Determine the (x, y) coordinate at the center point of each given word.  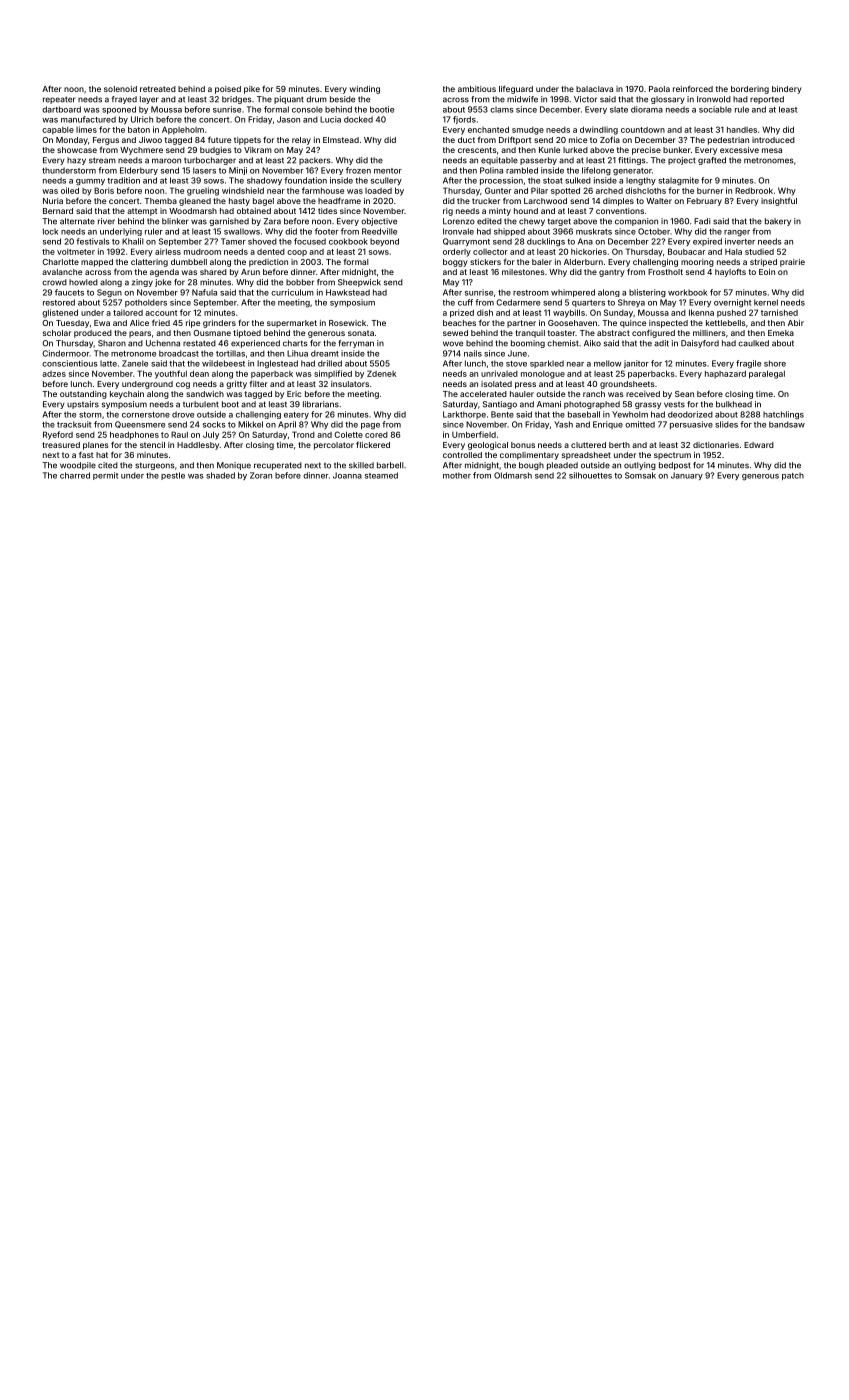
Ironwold (714, 99)
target (559, 222)
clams (502, 109)
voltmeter (76, 252)
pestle (173, 476)
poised (228, 90)
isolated (496, 384)
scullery (386, 181)
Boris (104, 190)
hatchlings (783, 415)
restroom (531, 293)
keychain (127, 395)
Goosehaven (572, 323)
